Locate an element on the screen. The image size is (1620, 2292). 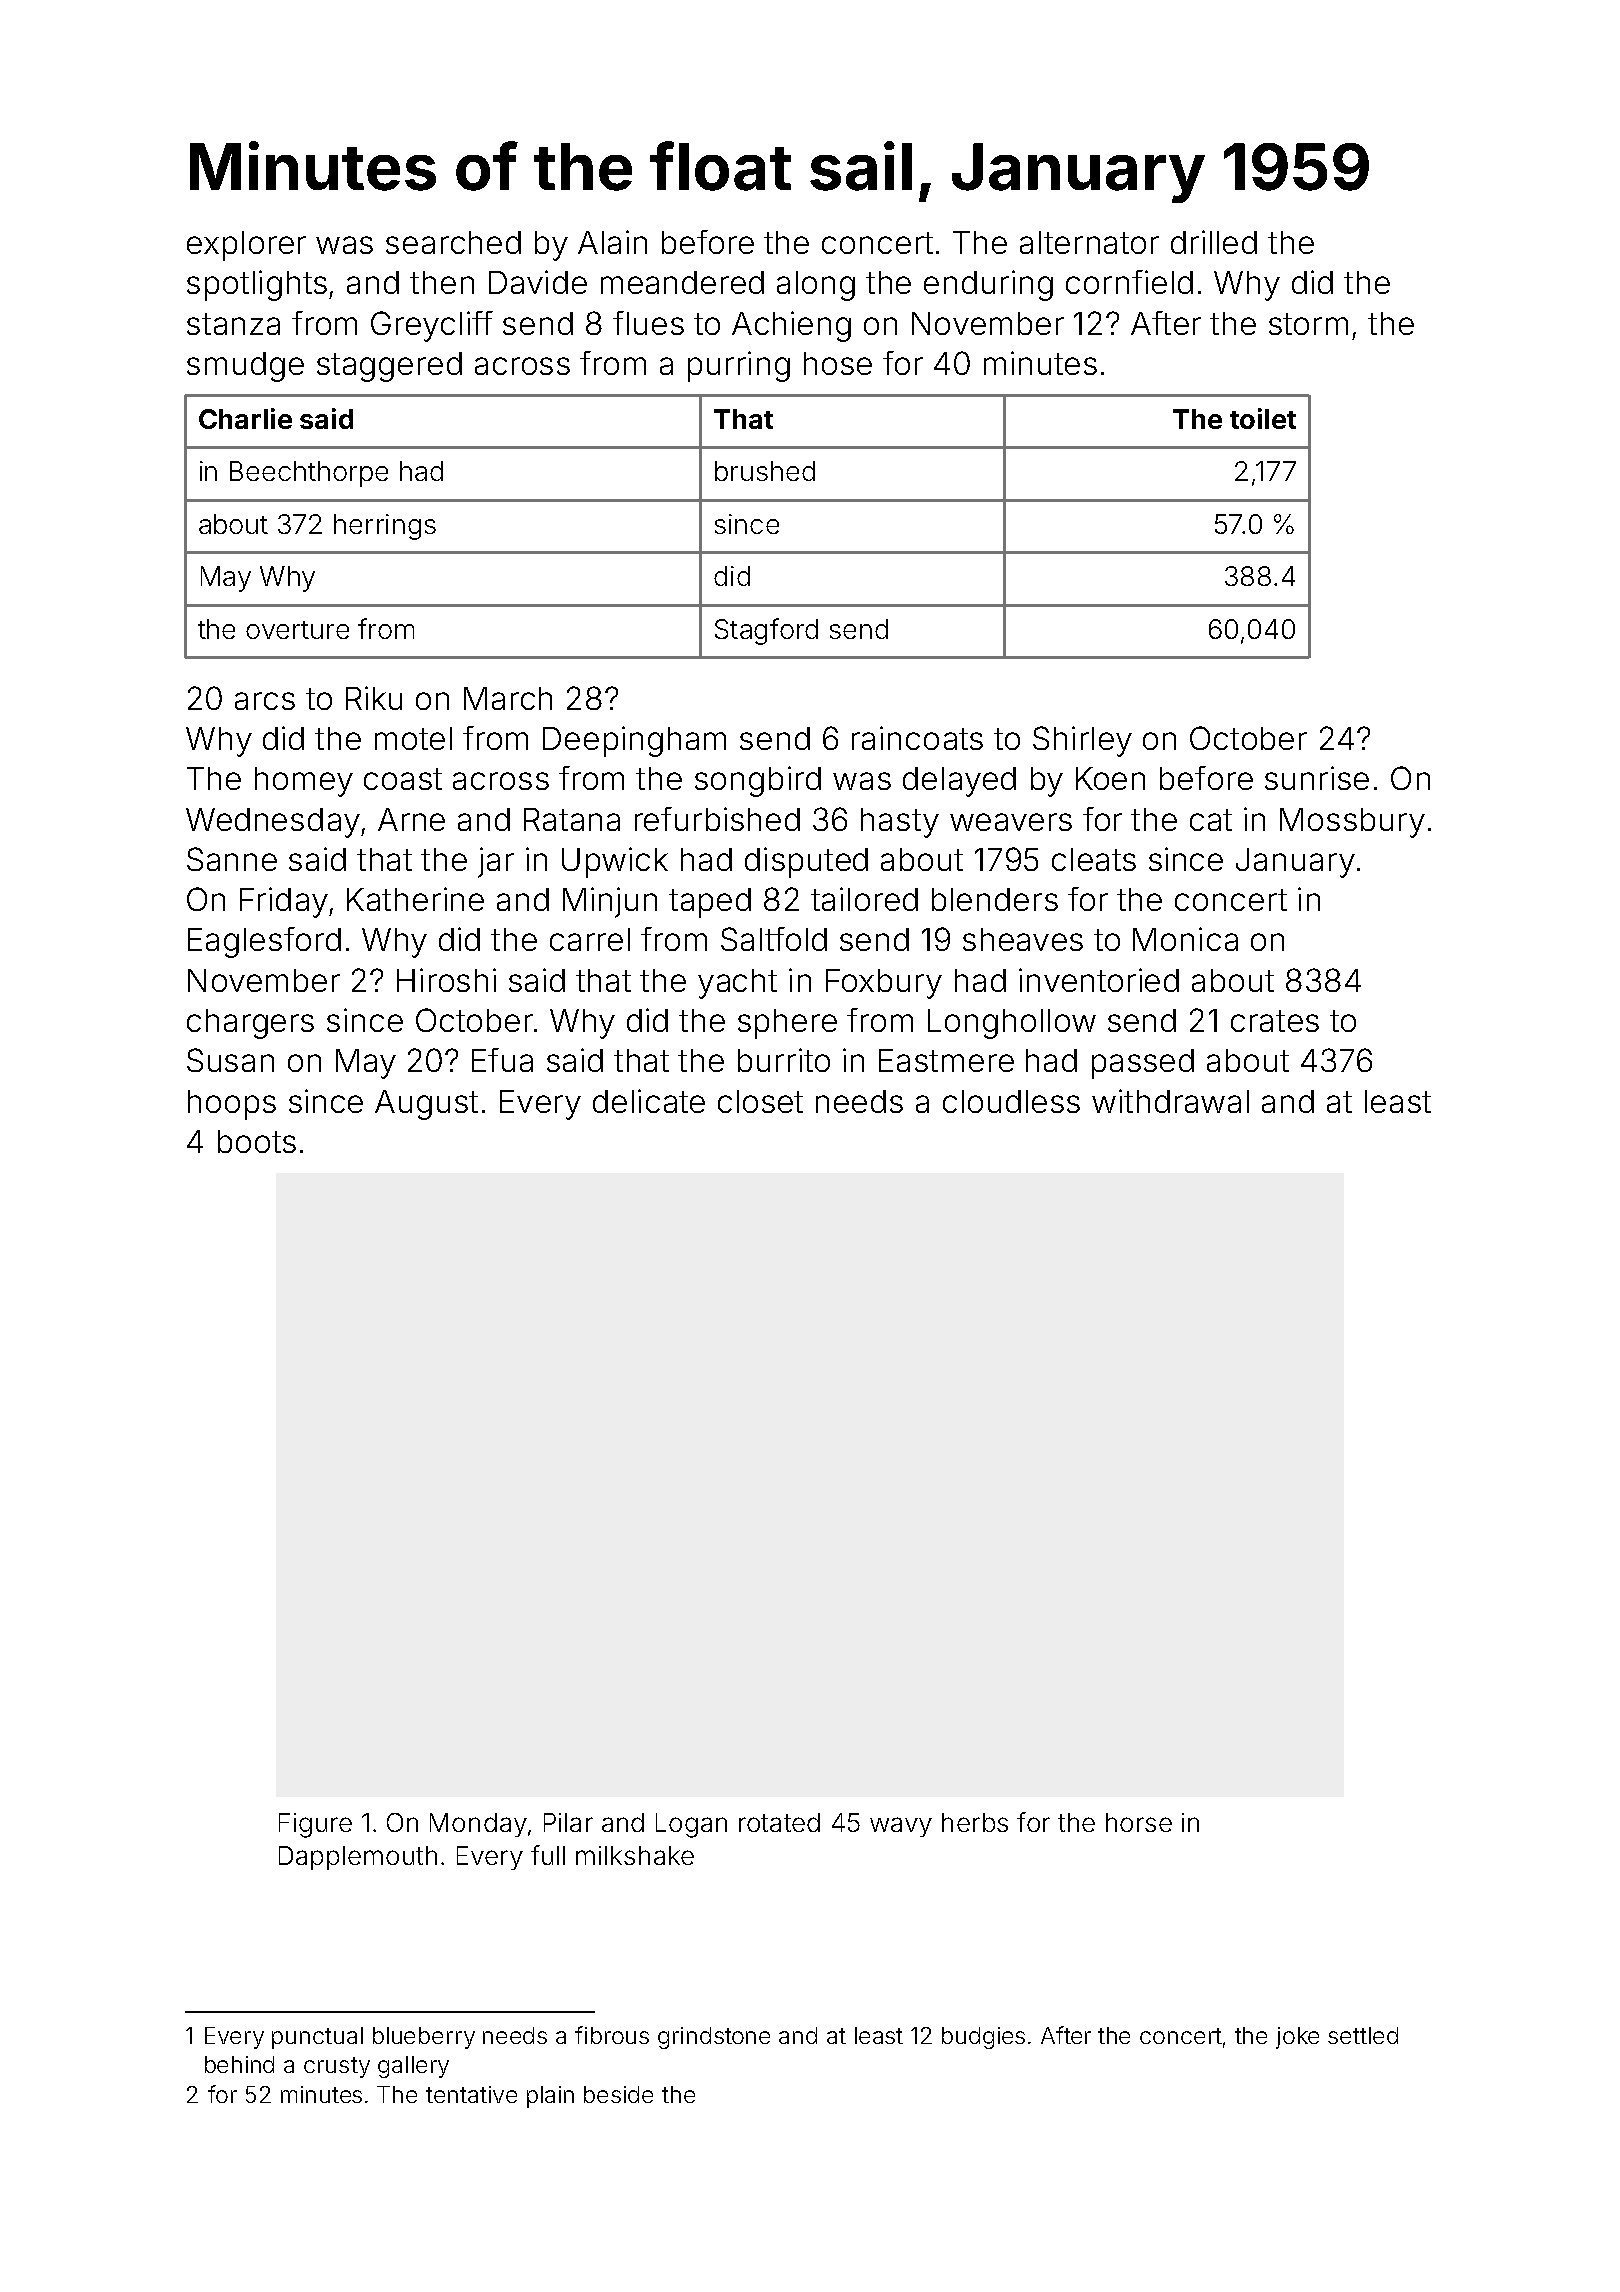
horse is located at coordinates (1139, 1822).
